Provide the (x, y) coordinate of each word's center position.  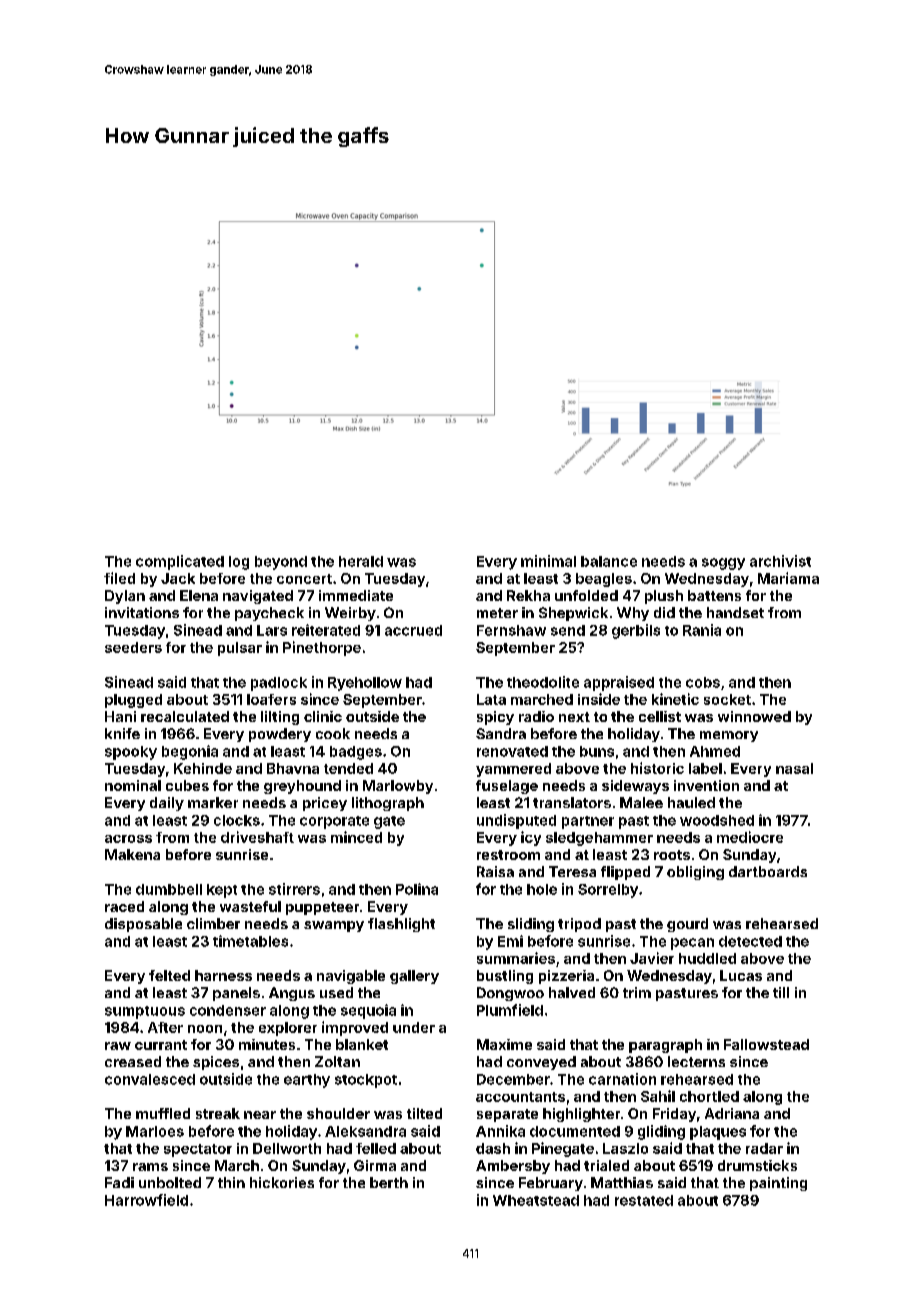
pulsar (240, 649)
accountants (520, 1097)
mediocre (750, 837)
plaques (718, 1133)
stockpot (366, 1081)
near (260, 1115)
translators (572, 802)
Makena (132, 854)
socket (727, 699)
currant (161, 1045)
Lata (491, 699)
